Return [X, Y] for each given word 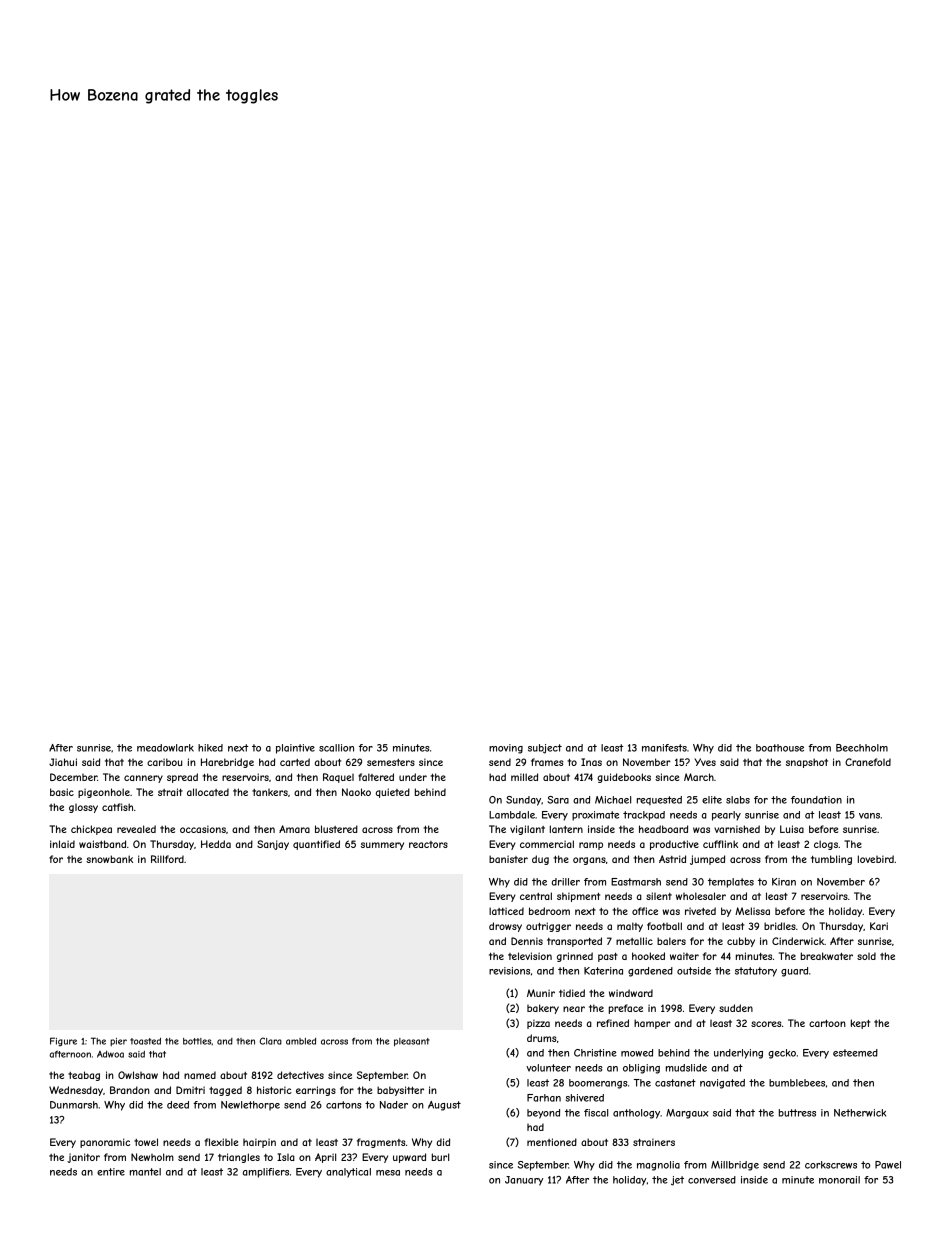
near [574, 1009]
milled [524, 777]
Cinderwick [798, 941]
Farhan [544, 1098]
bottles [197, 1041]
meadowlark [165, 748]
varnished [737, 829]
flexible [221, 1142]
